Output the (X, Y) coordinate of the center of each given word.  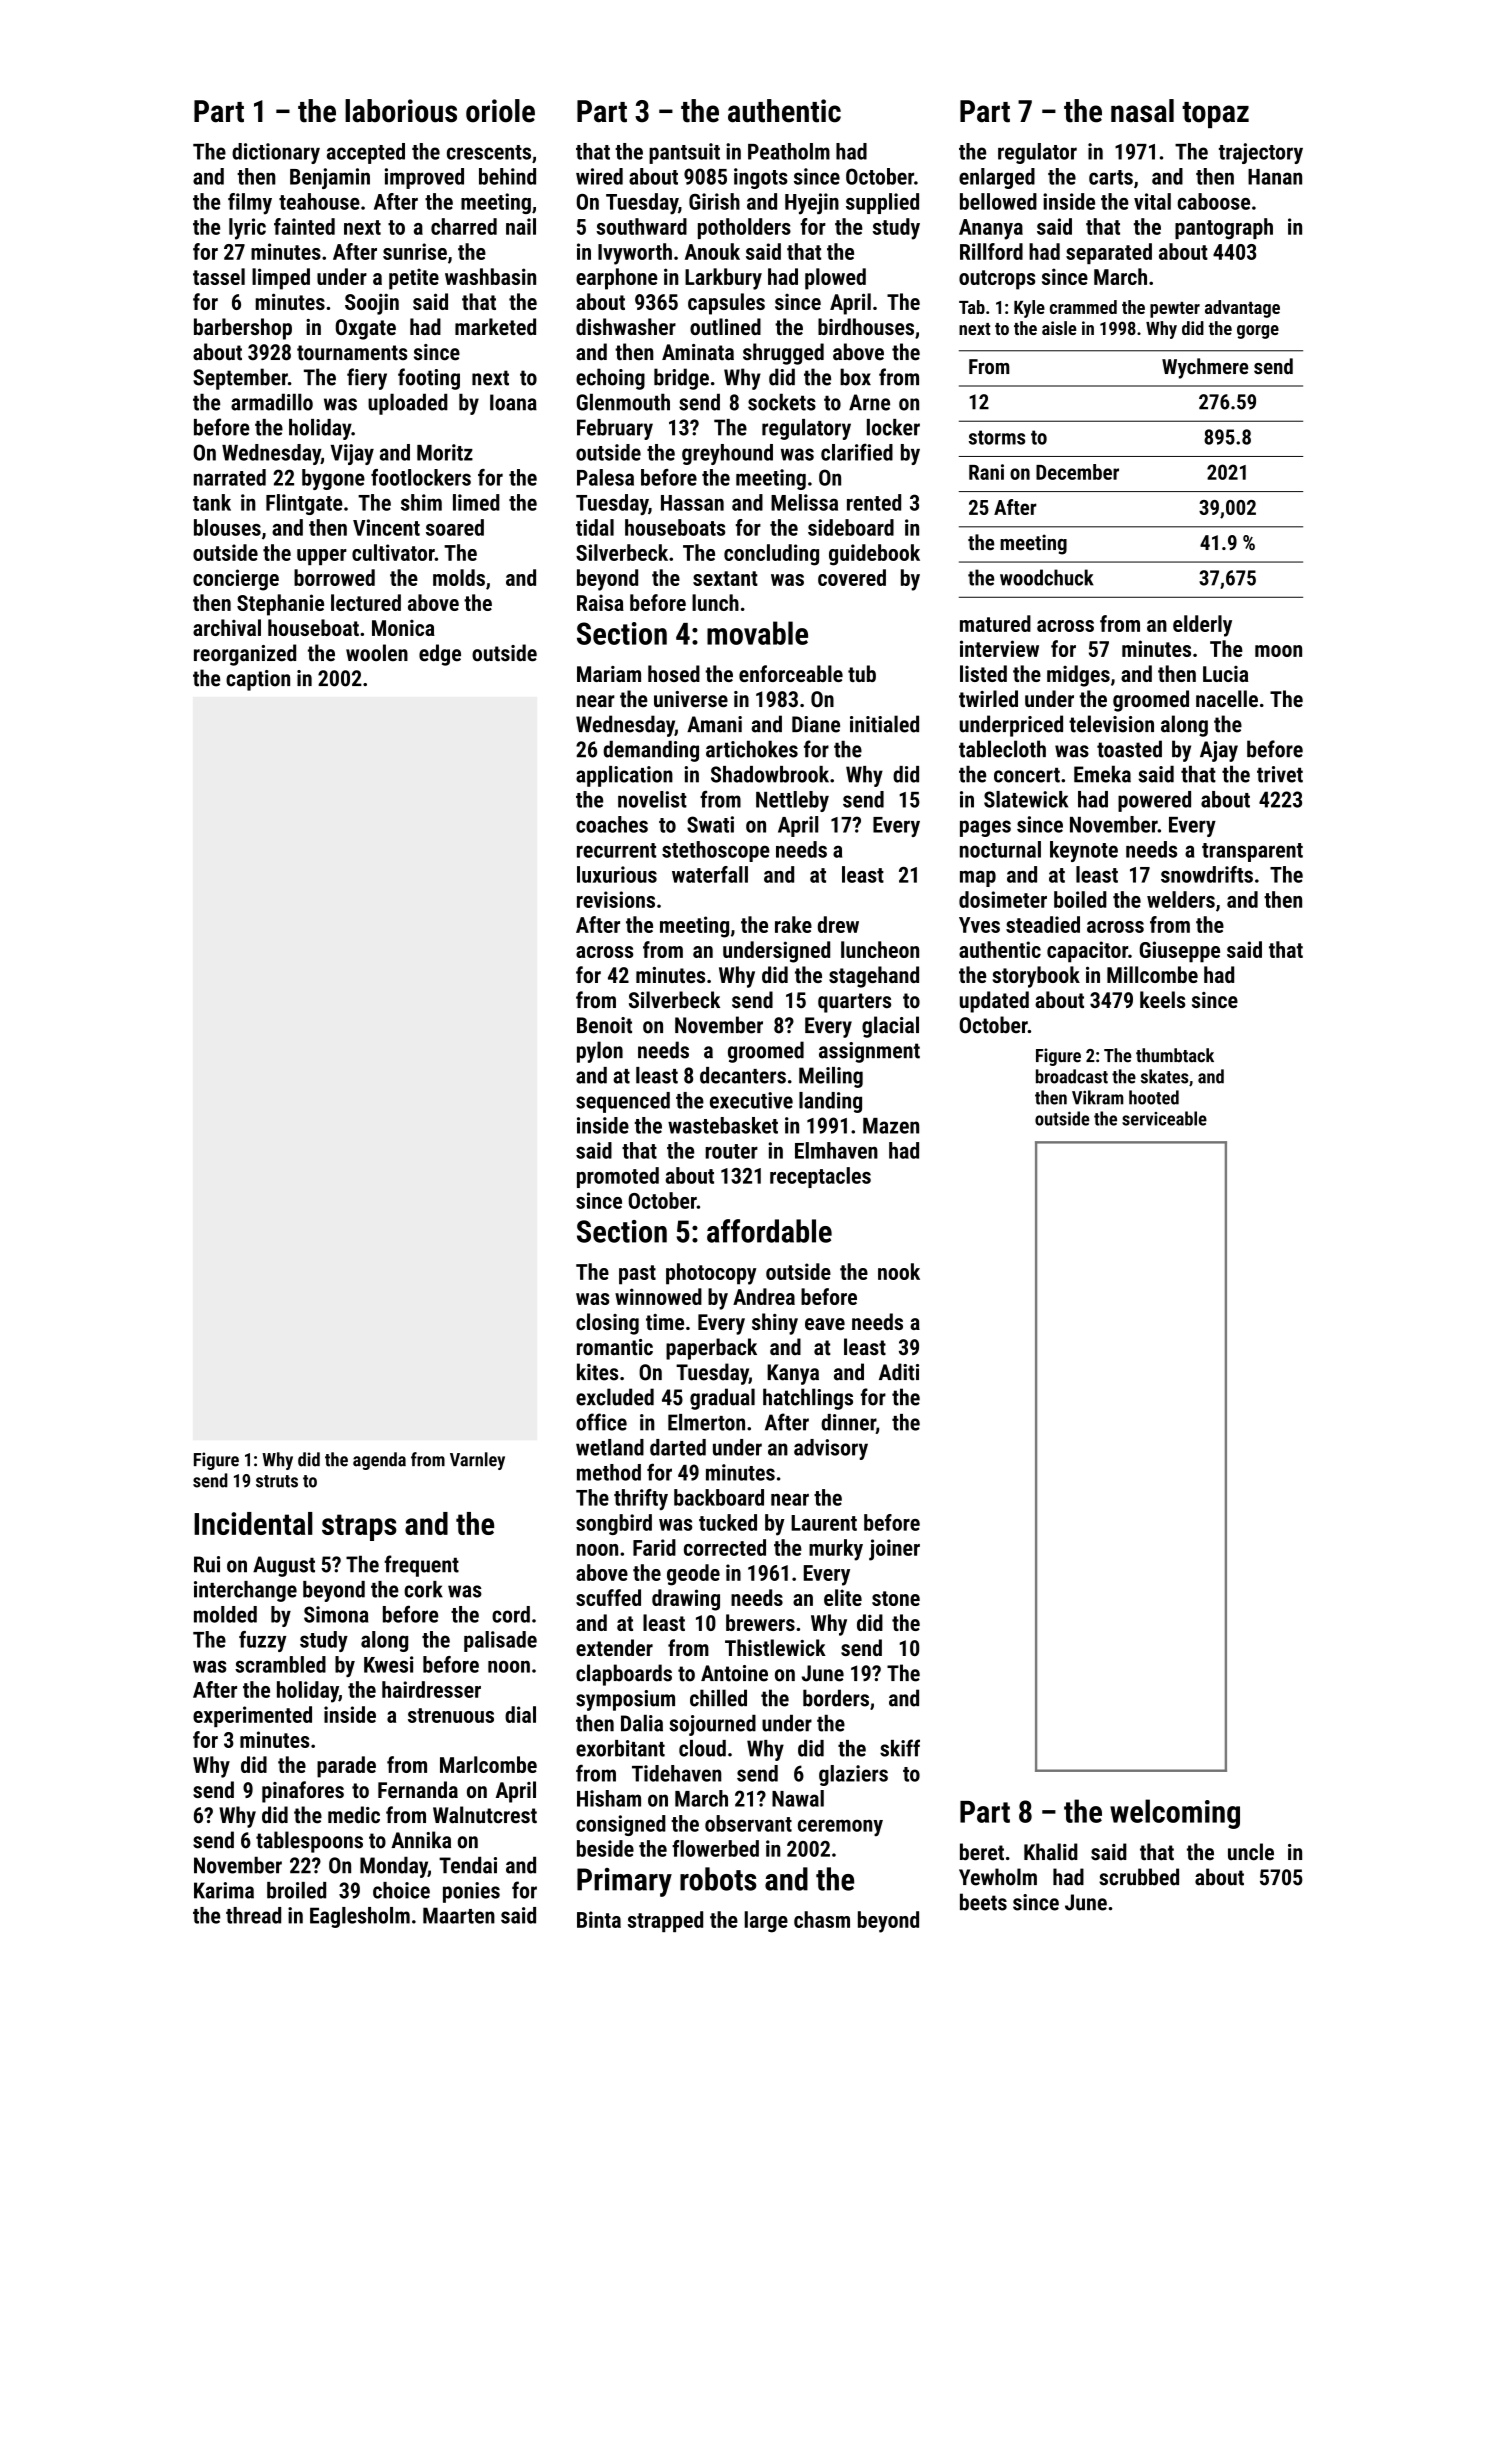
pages (985, 828)
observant (748, 1823)
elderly (1202, 626)
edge (440, 655)
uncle (1251, 1852)
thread (253, 1915)
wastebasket (723, 1125)
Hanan (1275, 177)
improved (424, 178)
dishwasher (626, 326)
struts (277, 1481)
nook (899, 1271)
